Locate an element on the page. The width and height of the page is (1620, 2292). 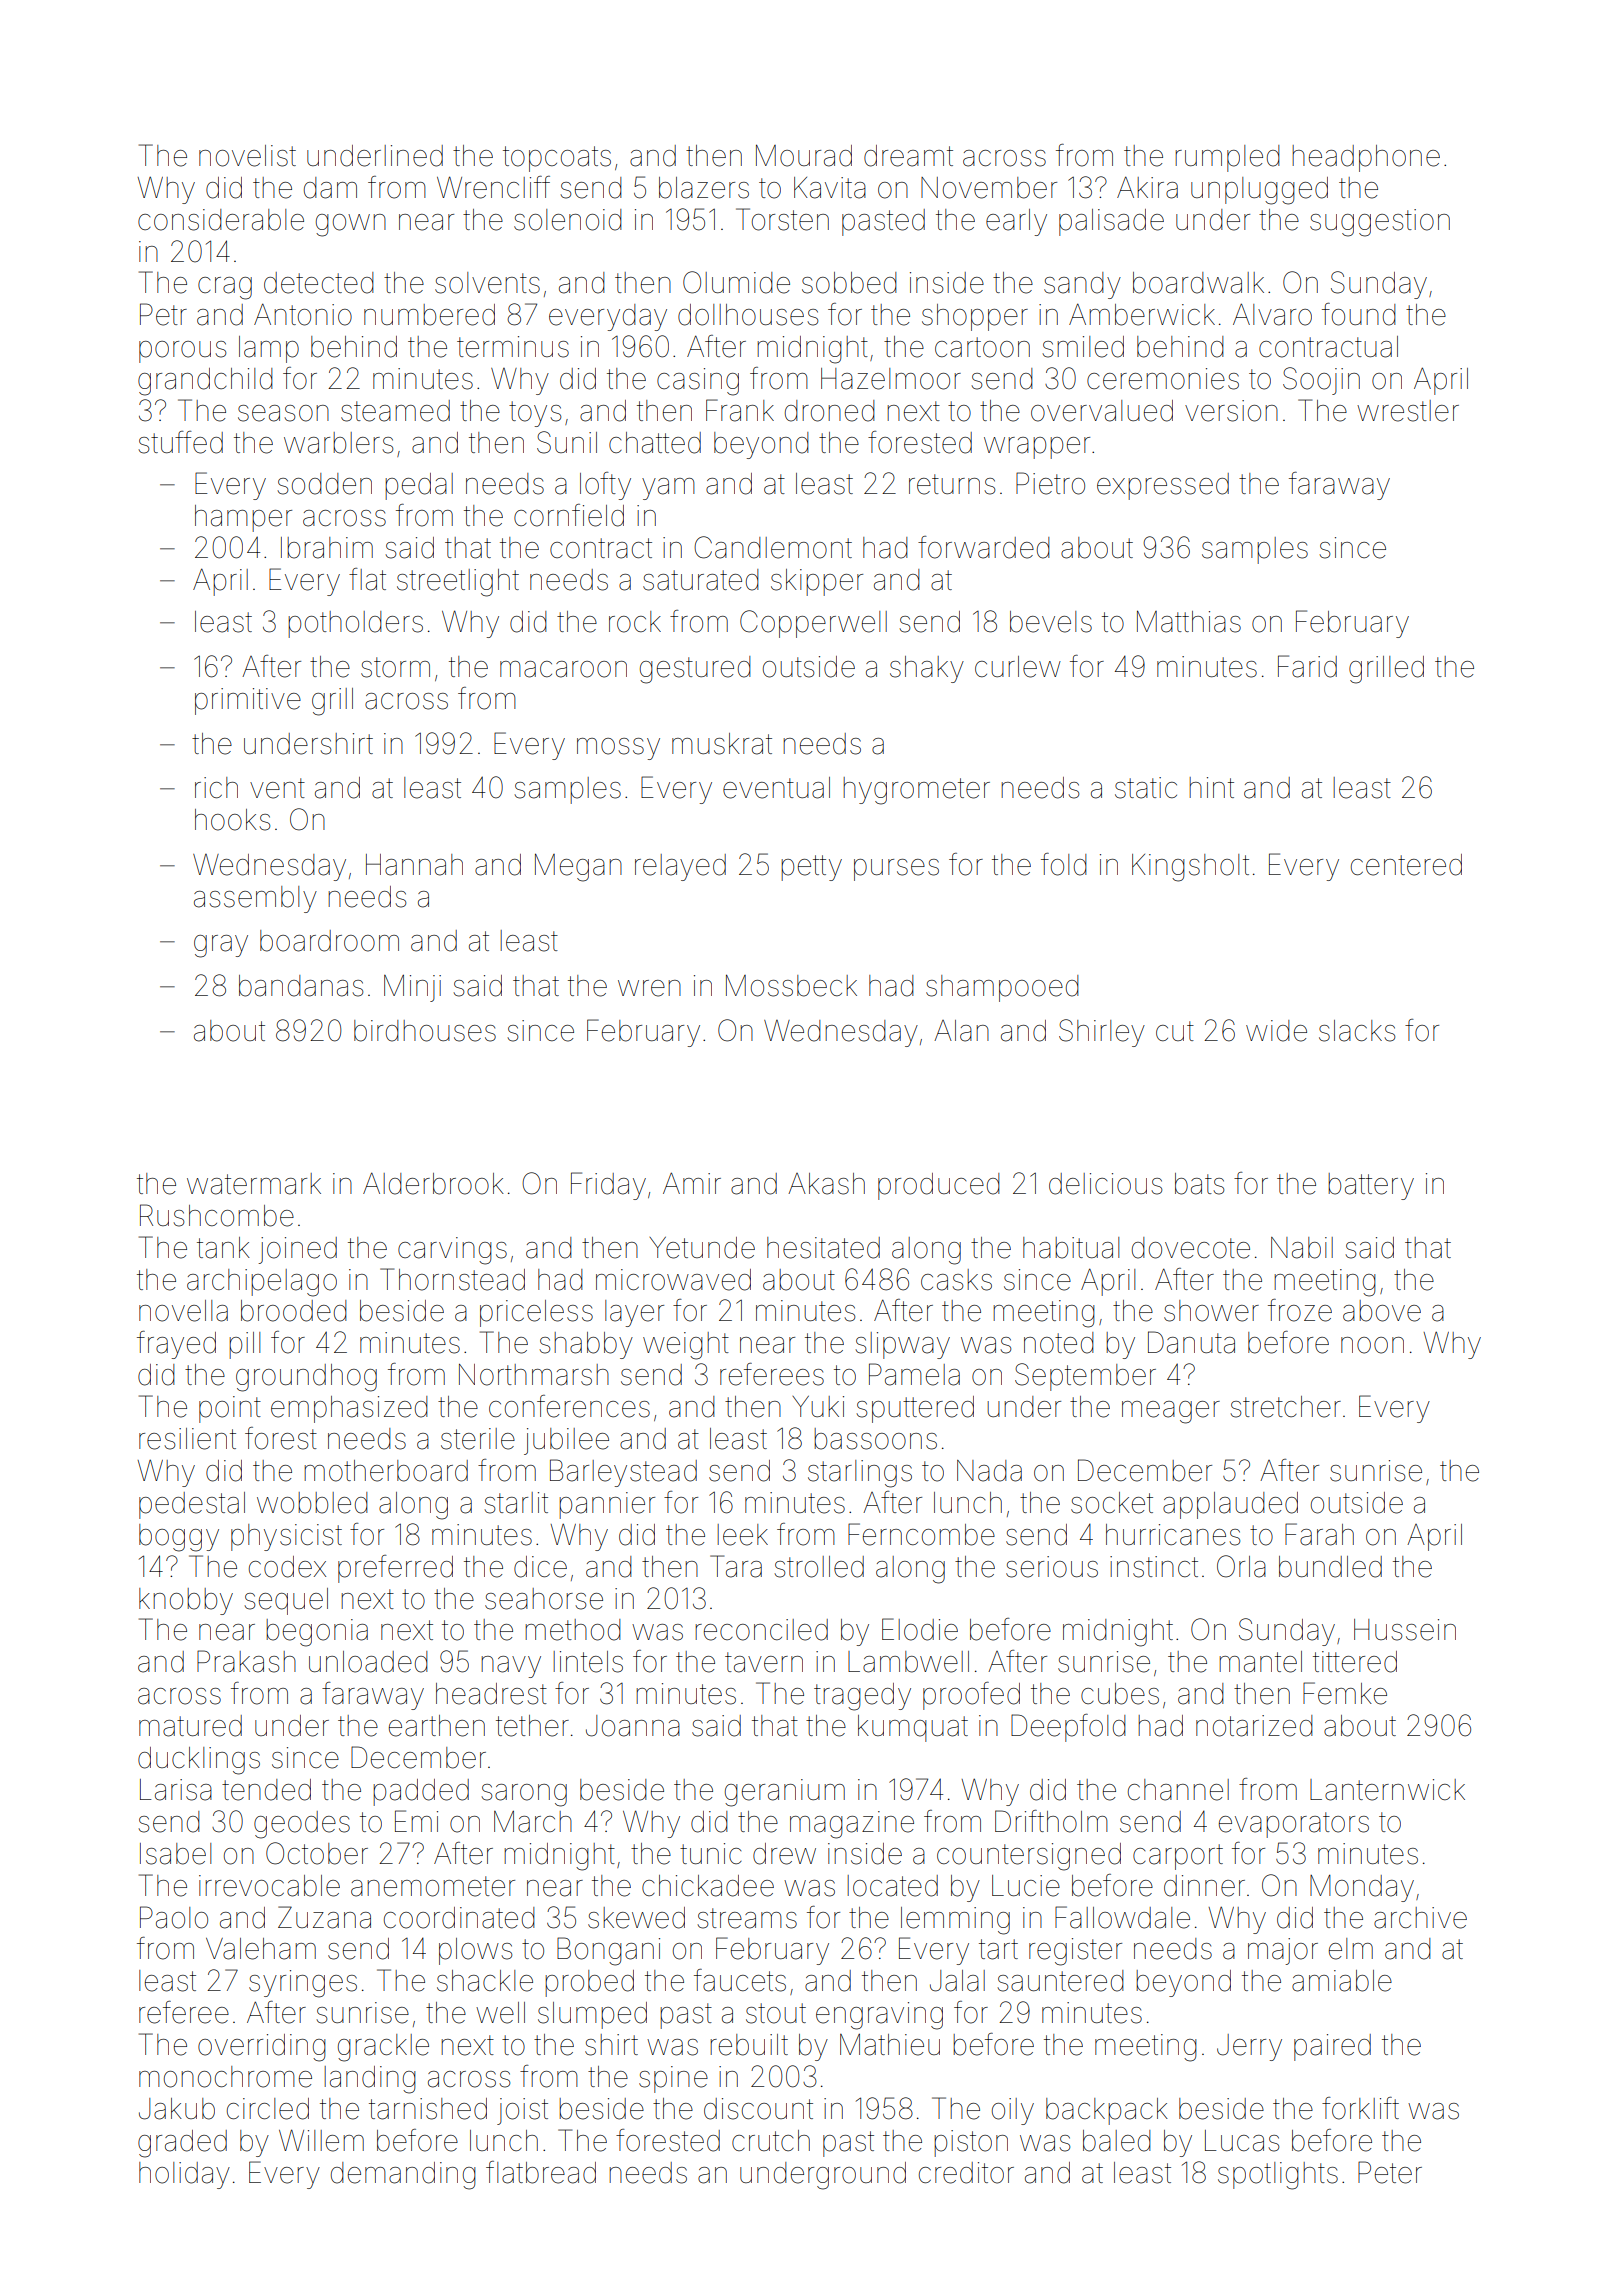
purses is located at coordinates (896, 870).
